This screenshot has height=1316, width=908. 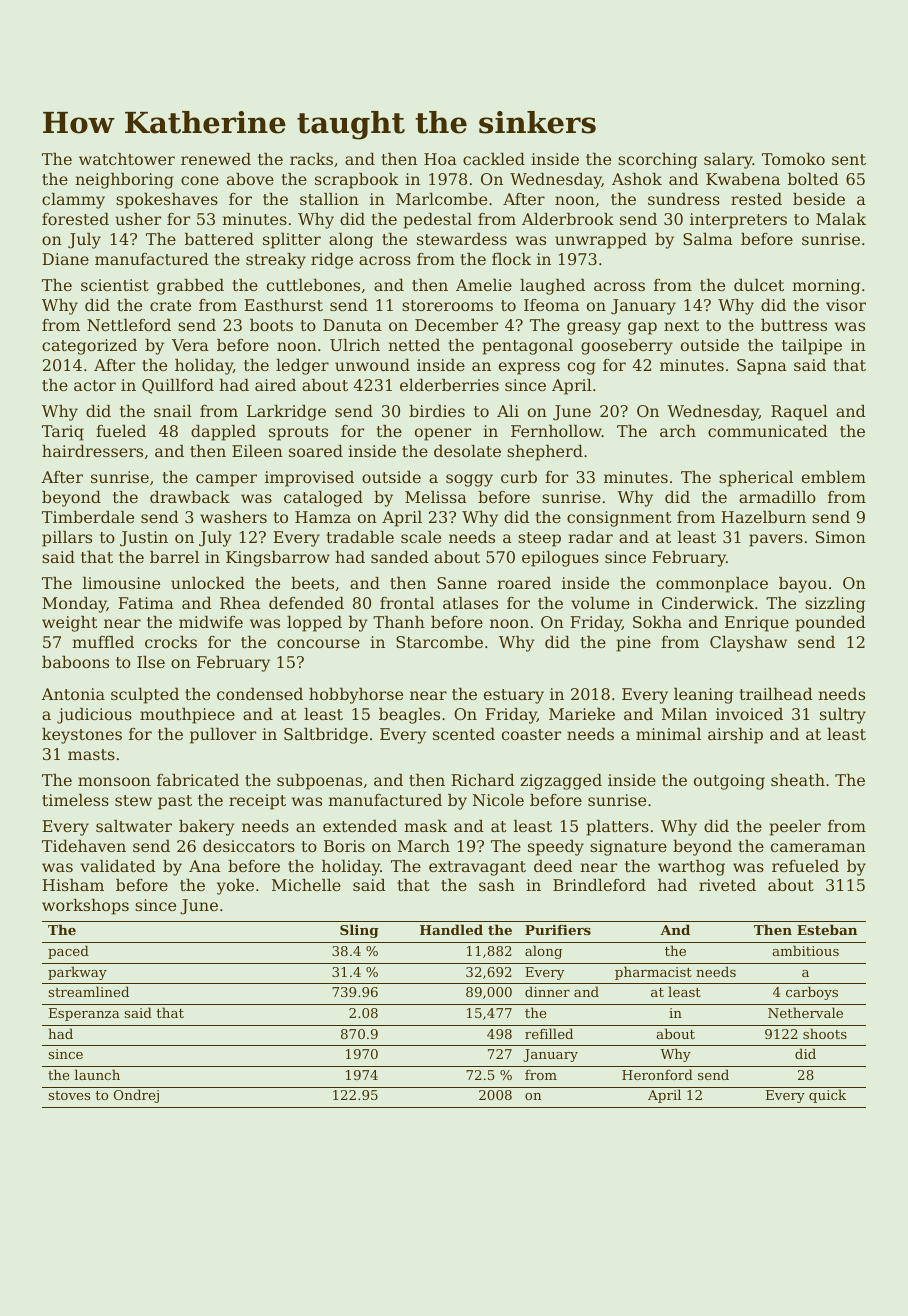 What do you see at coordinates (136, 1096) in the screenshot?
I see `Ondrej` at bounding box center [136, 1096].
